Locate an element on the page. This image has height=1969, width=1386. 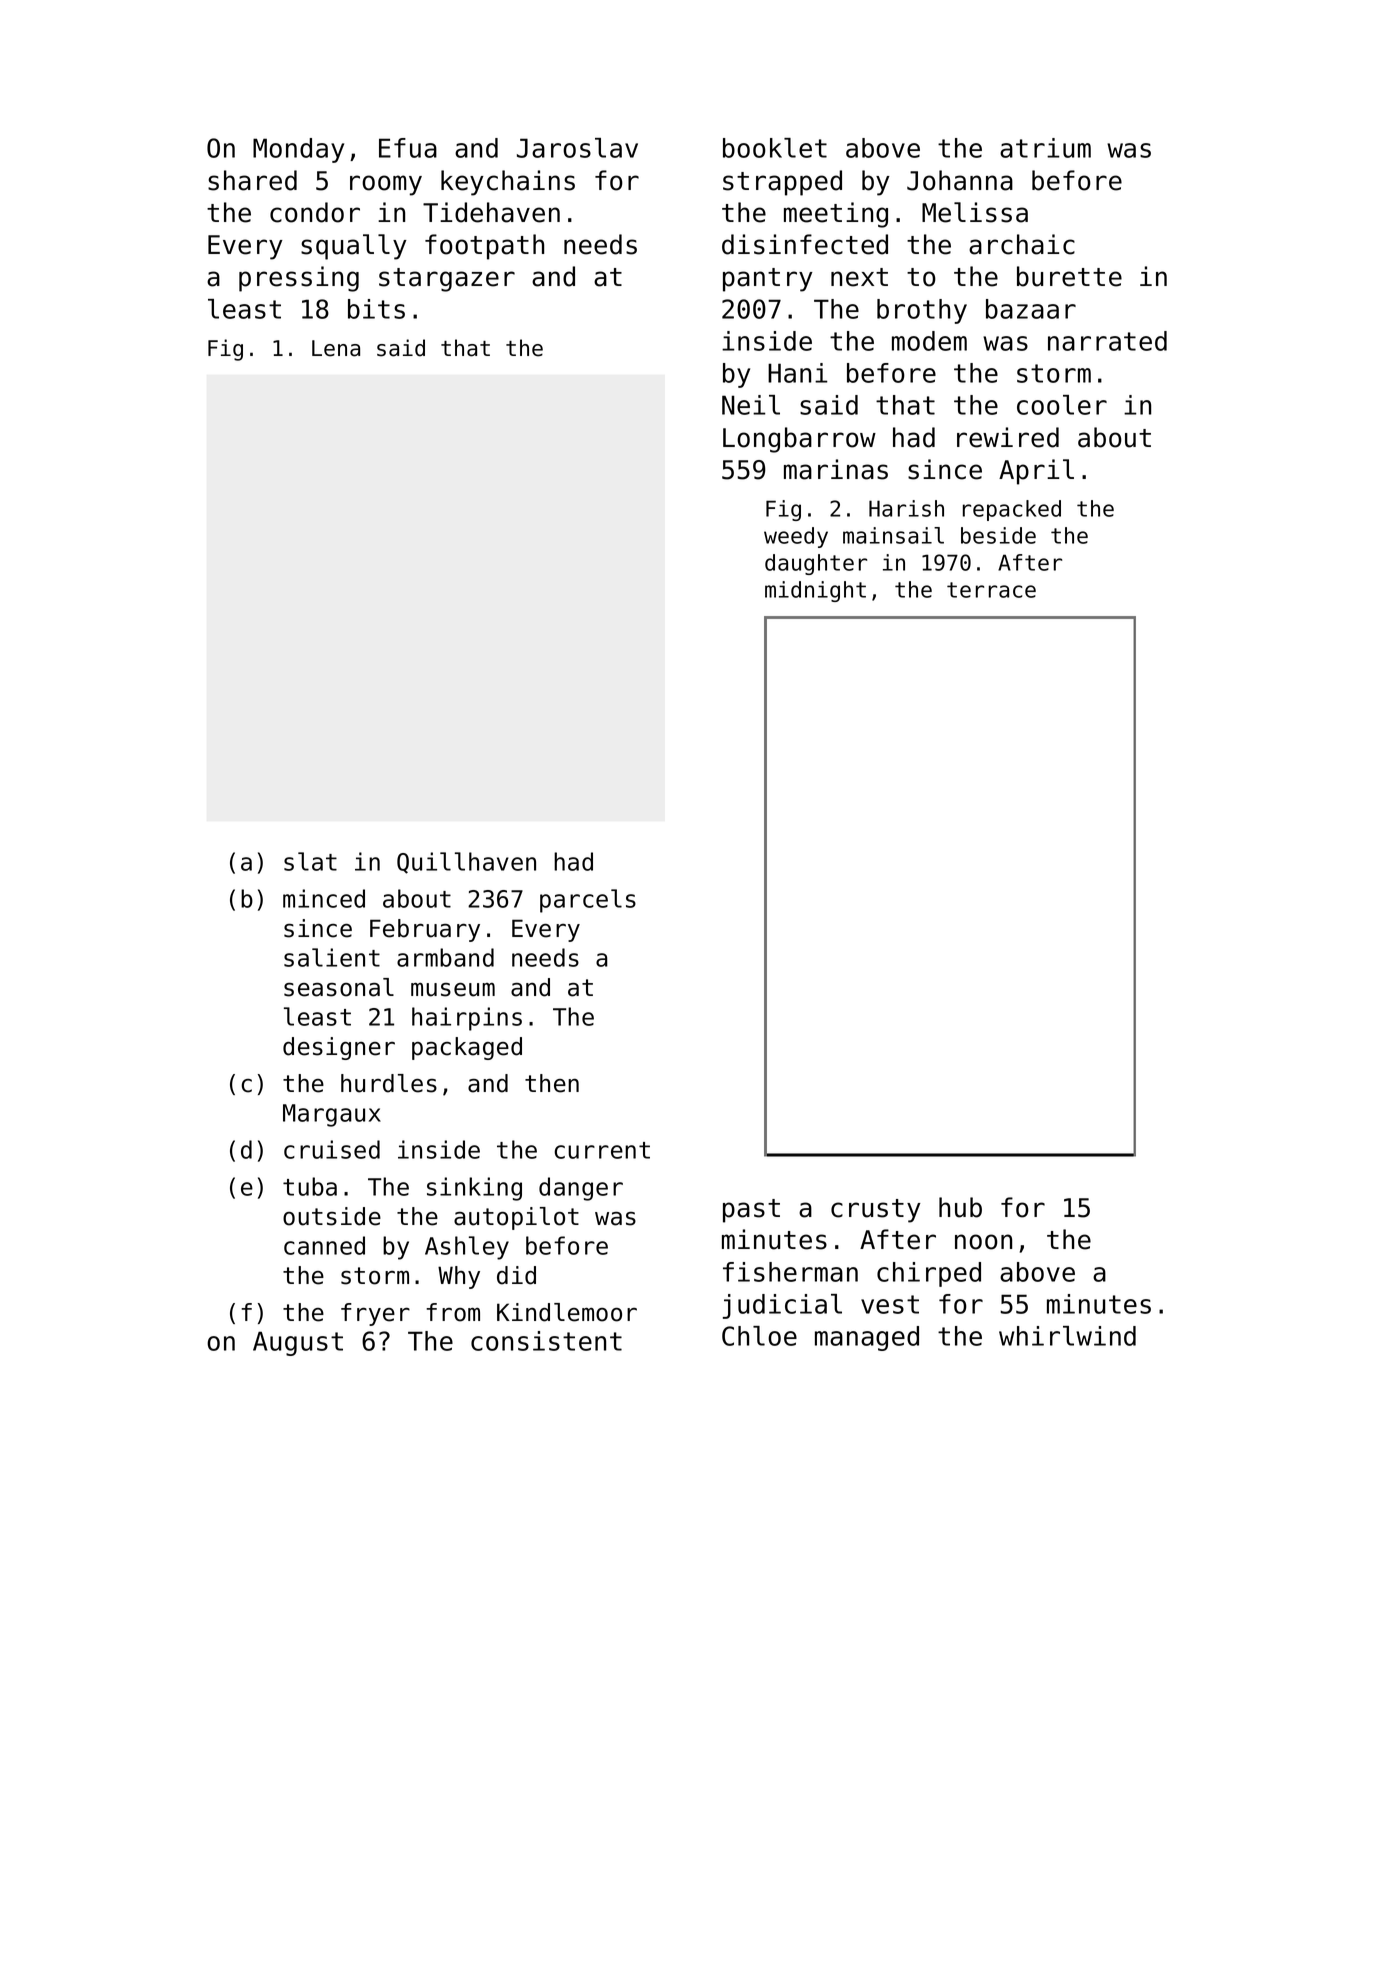
weedy is located at coordinates (796, 537).
